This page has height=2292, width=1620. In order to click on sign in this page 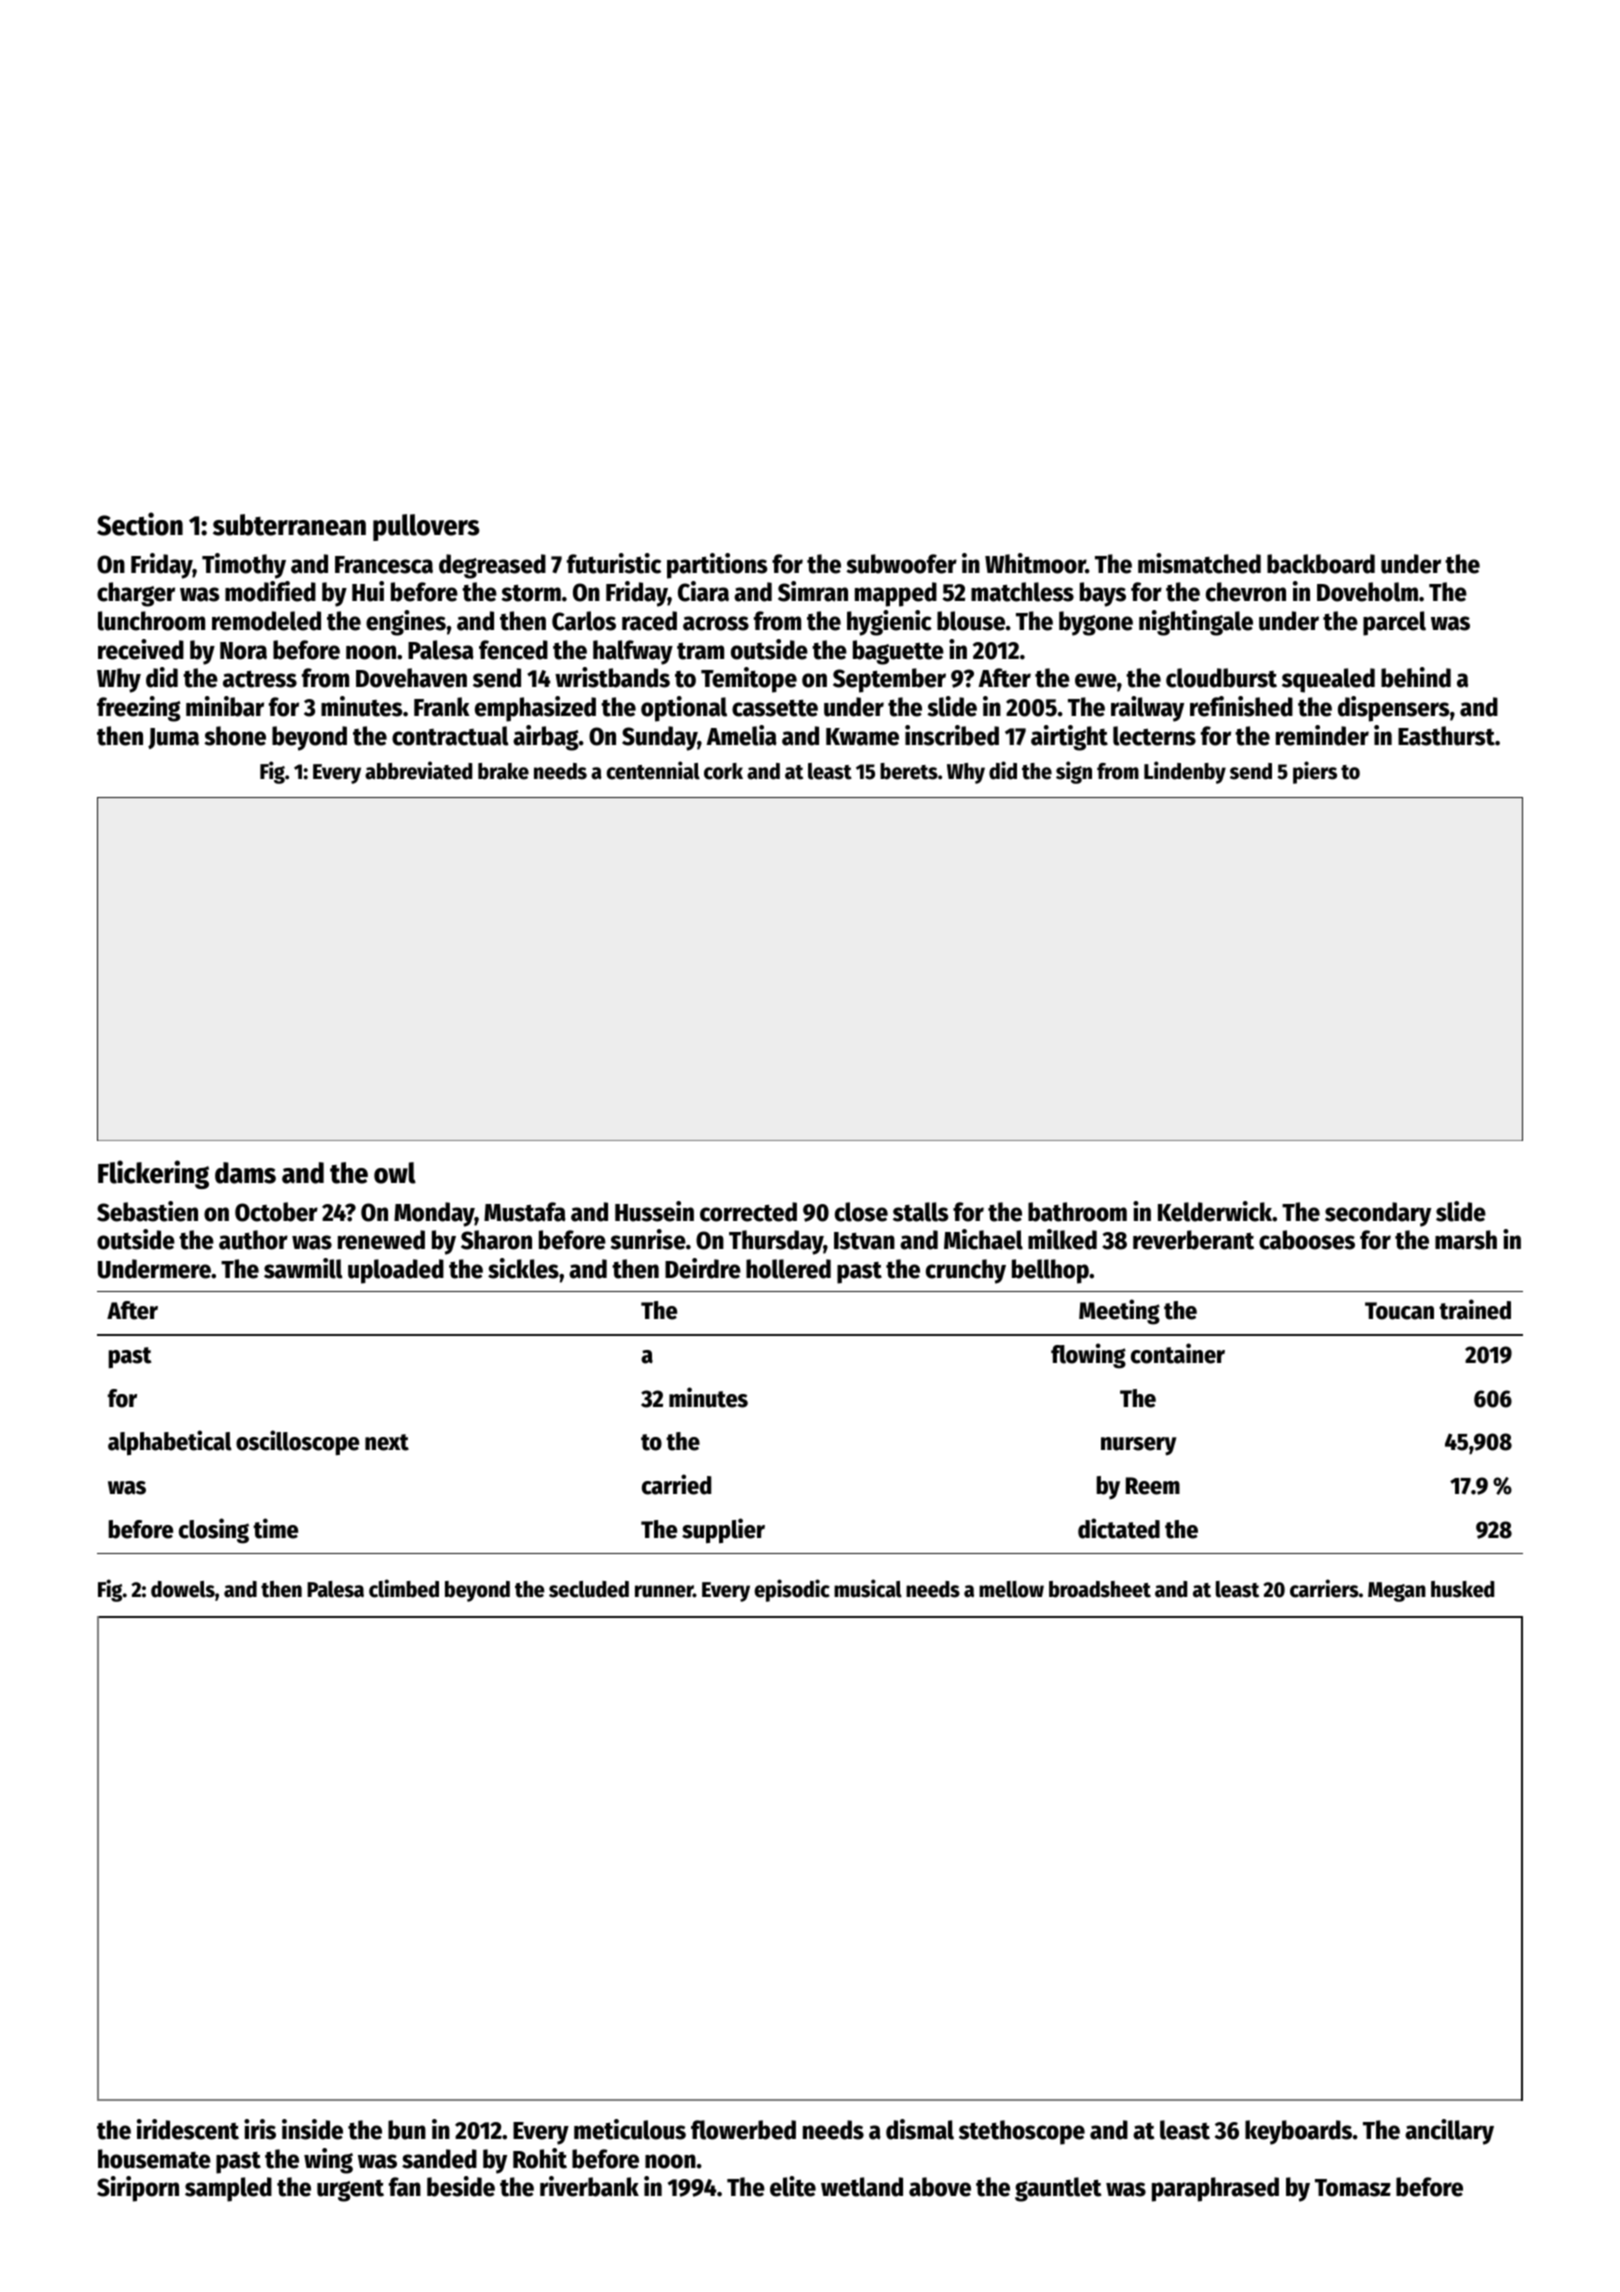, I will do `click(1074, 772)`.
